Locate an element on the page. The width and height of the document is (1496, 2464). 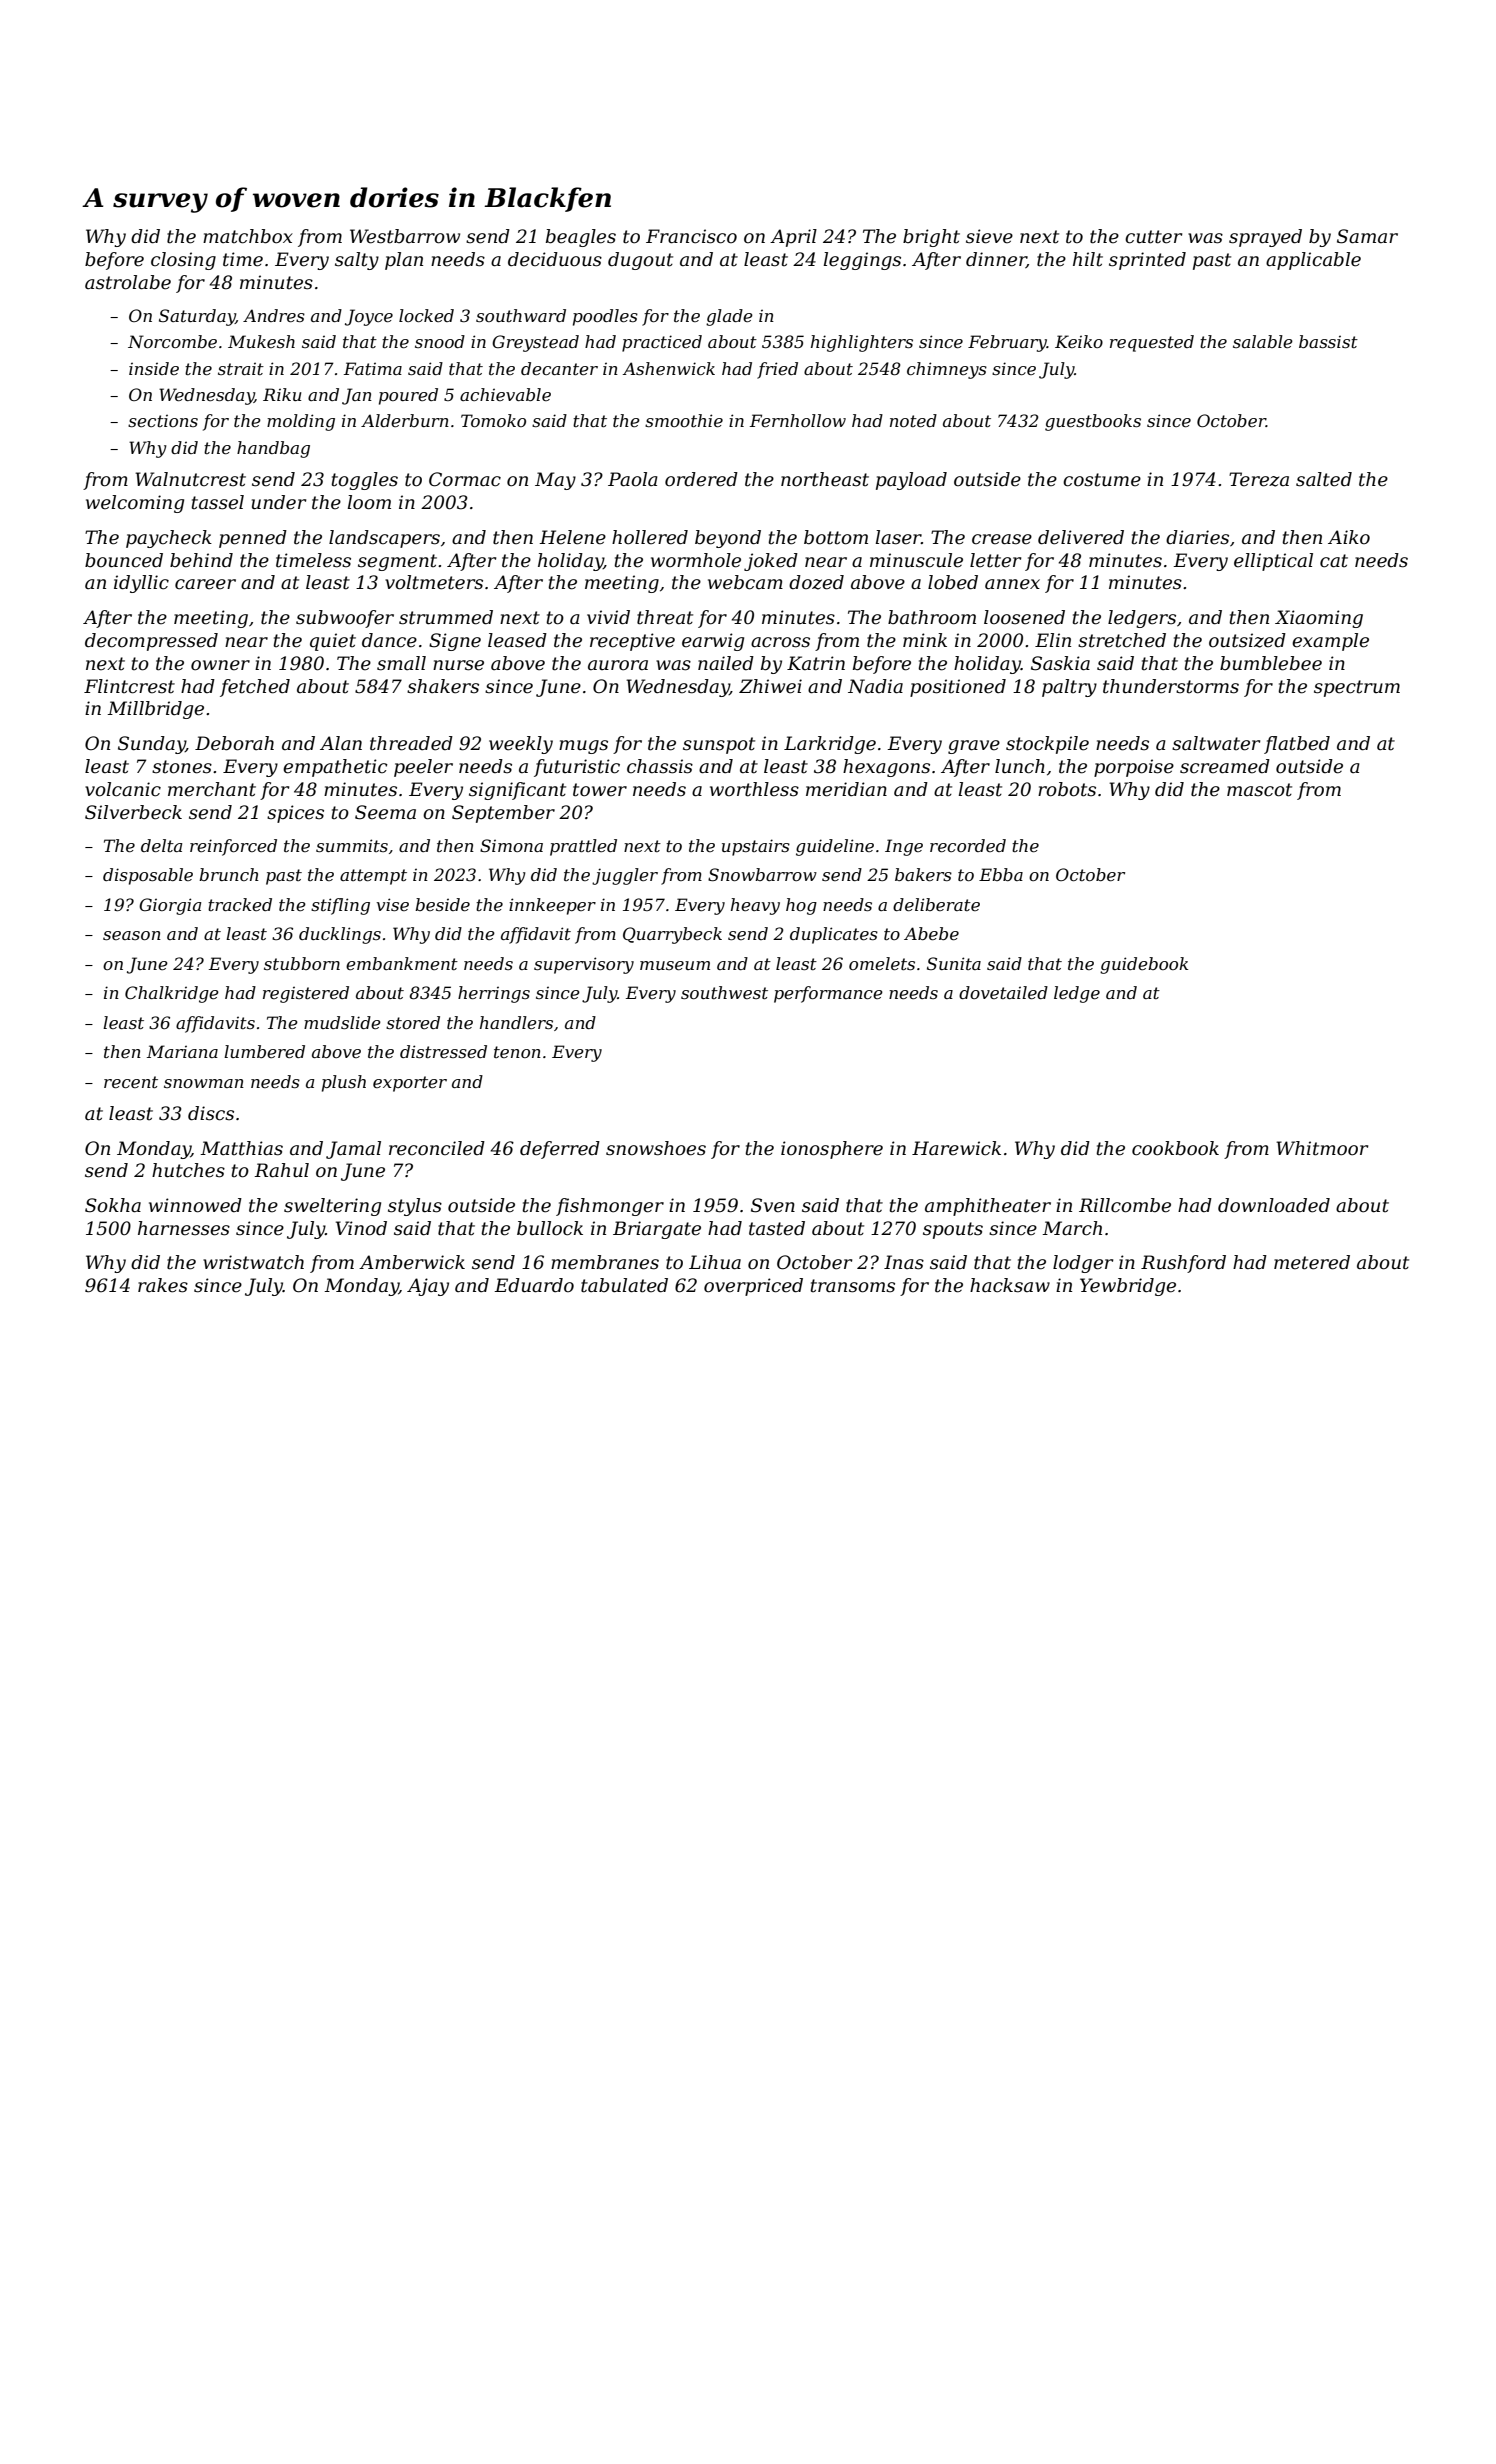
achievable is located at coordinates (505, 394).
